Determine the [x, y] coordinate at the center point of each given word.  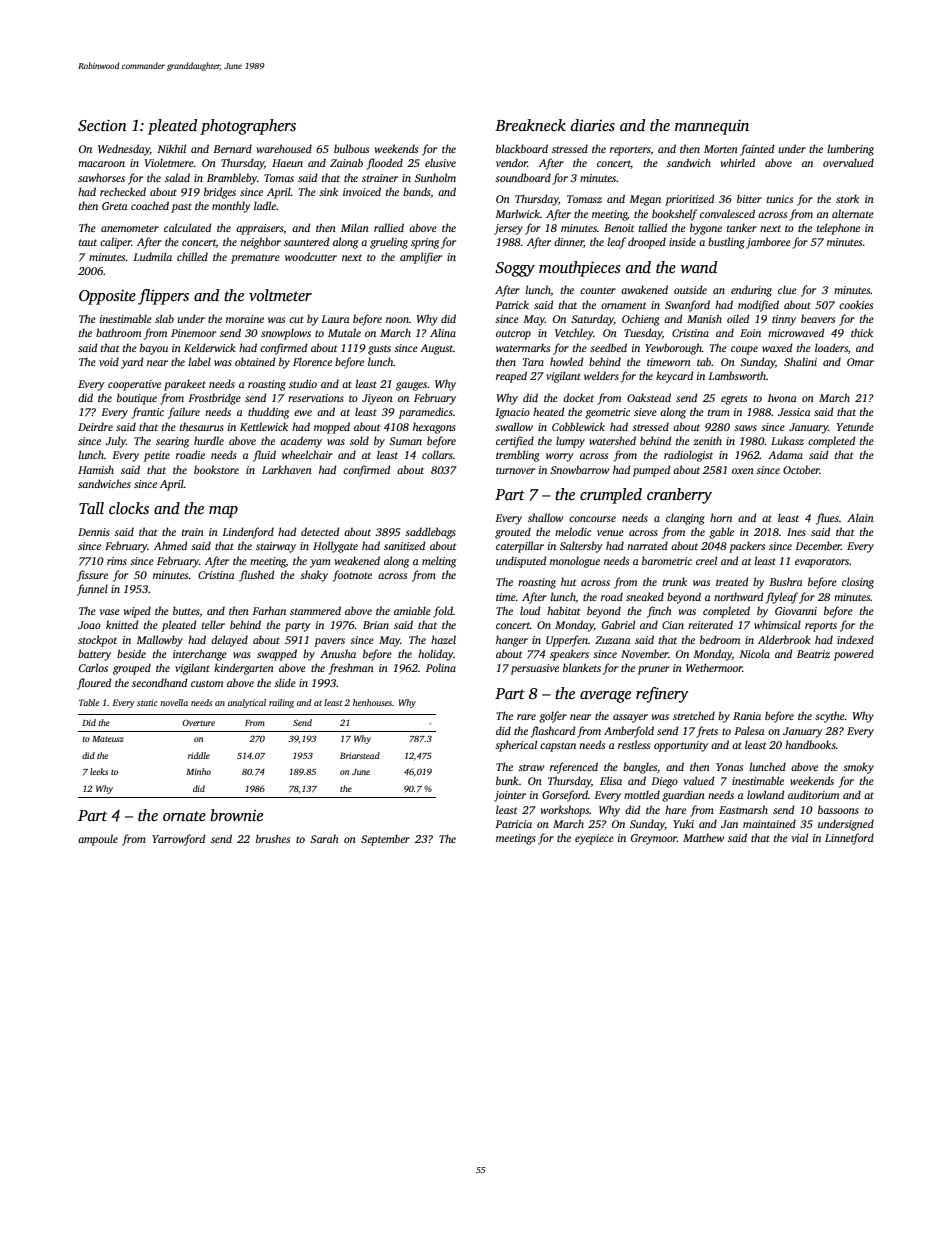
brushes [273, 838]
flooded [385, 164]
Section [102, 125]
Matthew [704, 837]
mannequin [712, 127]
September [385, 840]
